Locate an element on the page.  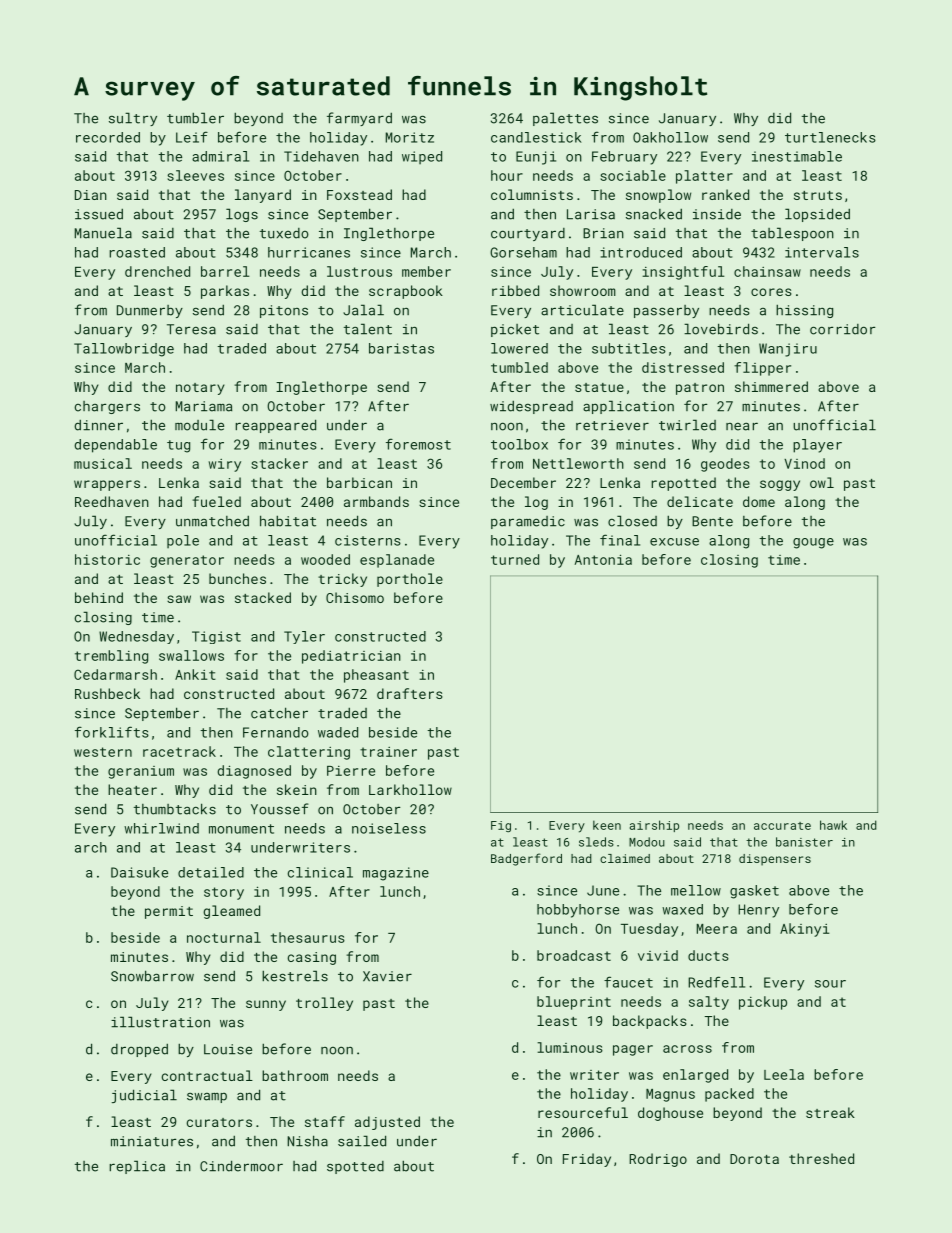
palettes is located at coordinates (565, 119).
